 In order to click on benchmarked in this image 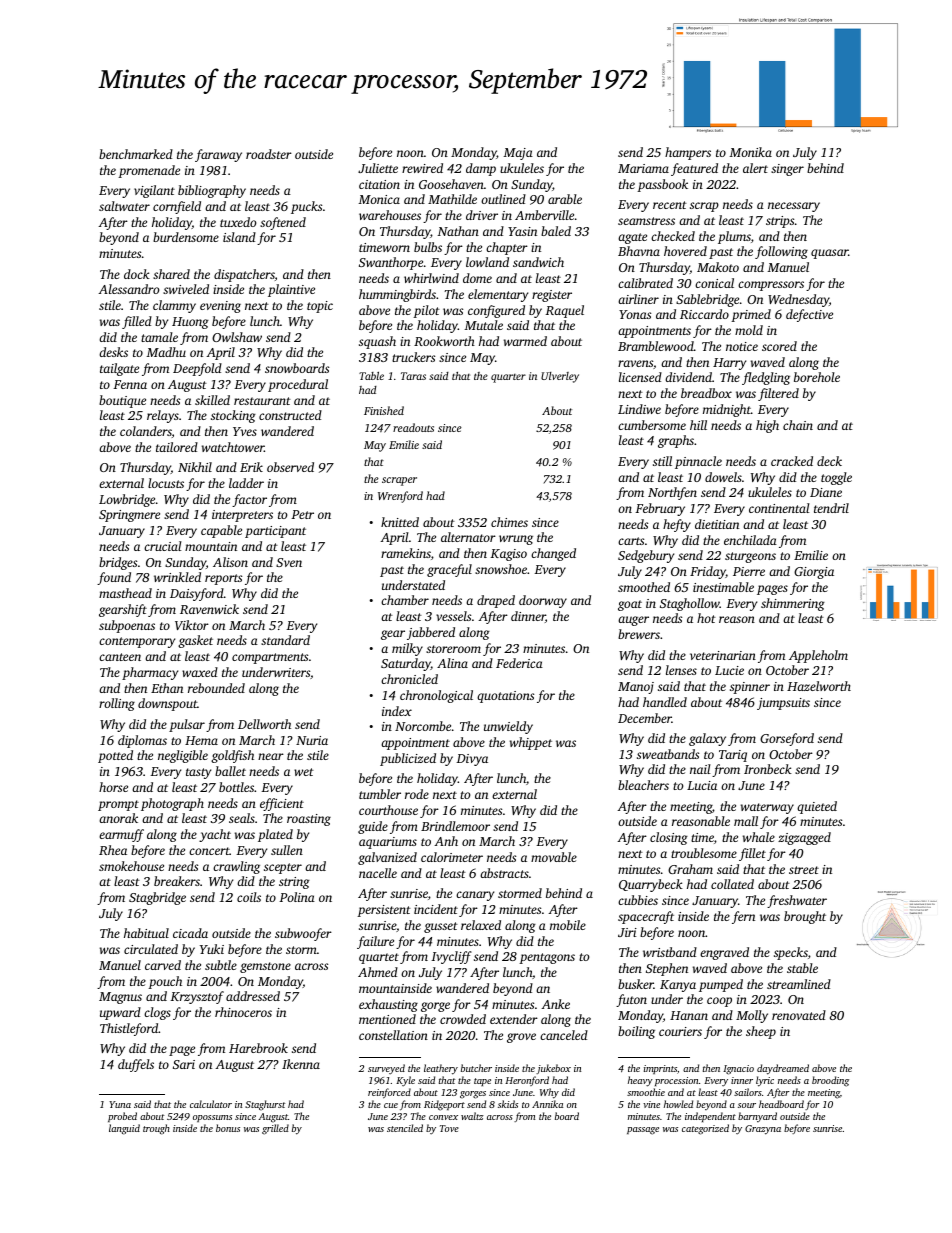, I will do `click(136, 154)`.
